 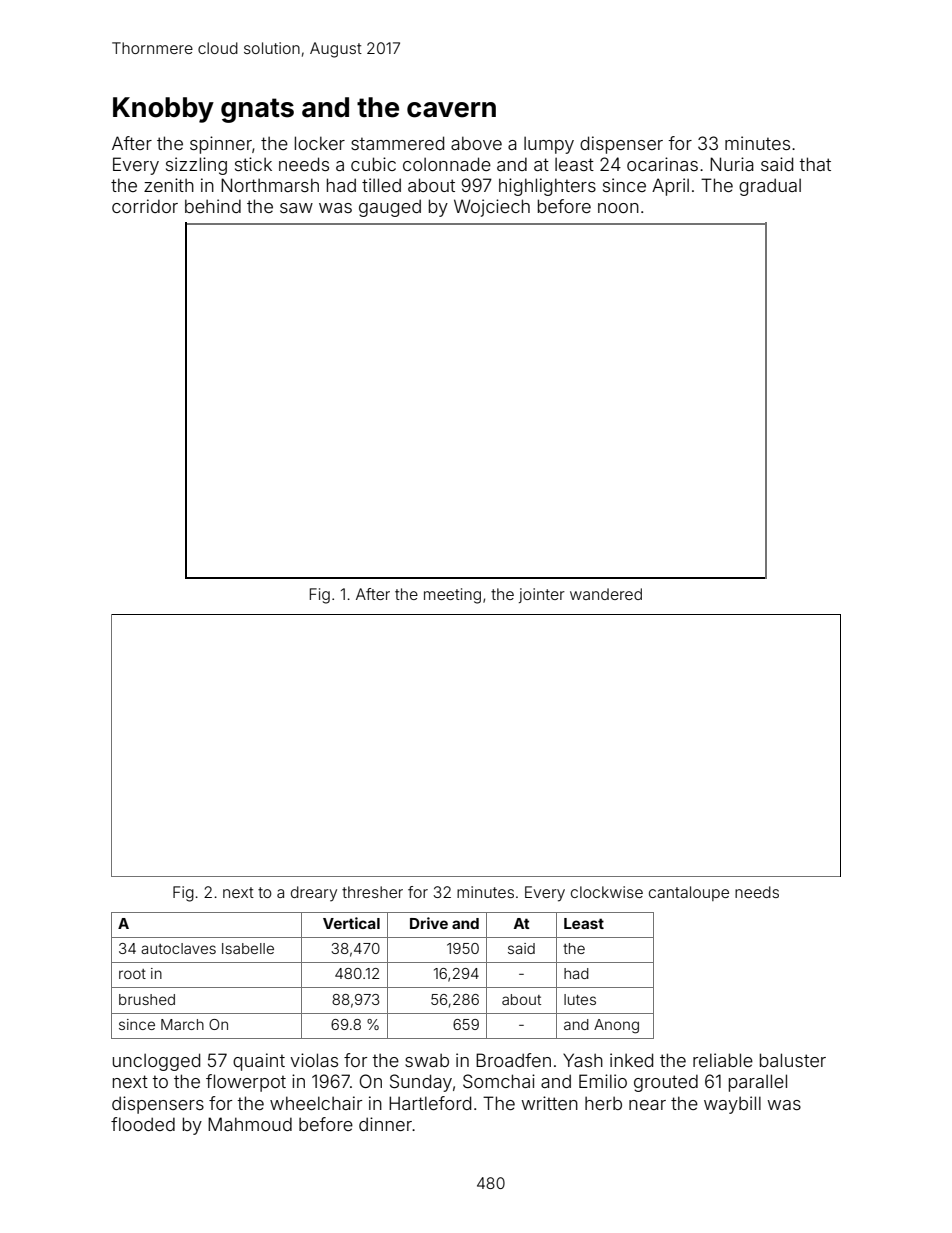 I want to click on cantaloupe, so click(x=689, y=893).
